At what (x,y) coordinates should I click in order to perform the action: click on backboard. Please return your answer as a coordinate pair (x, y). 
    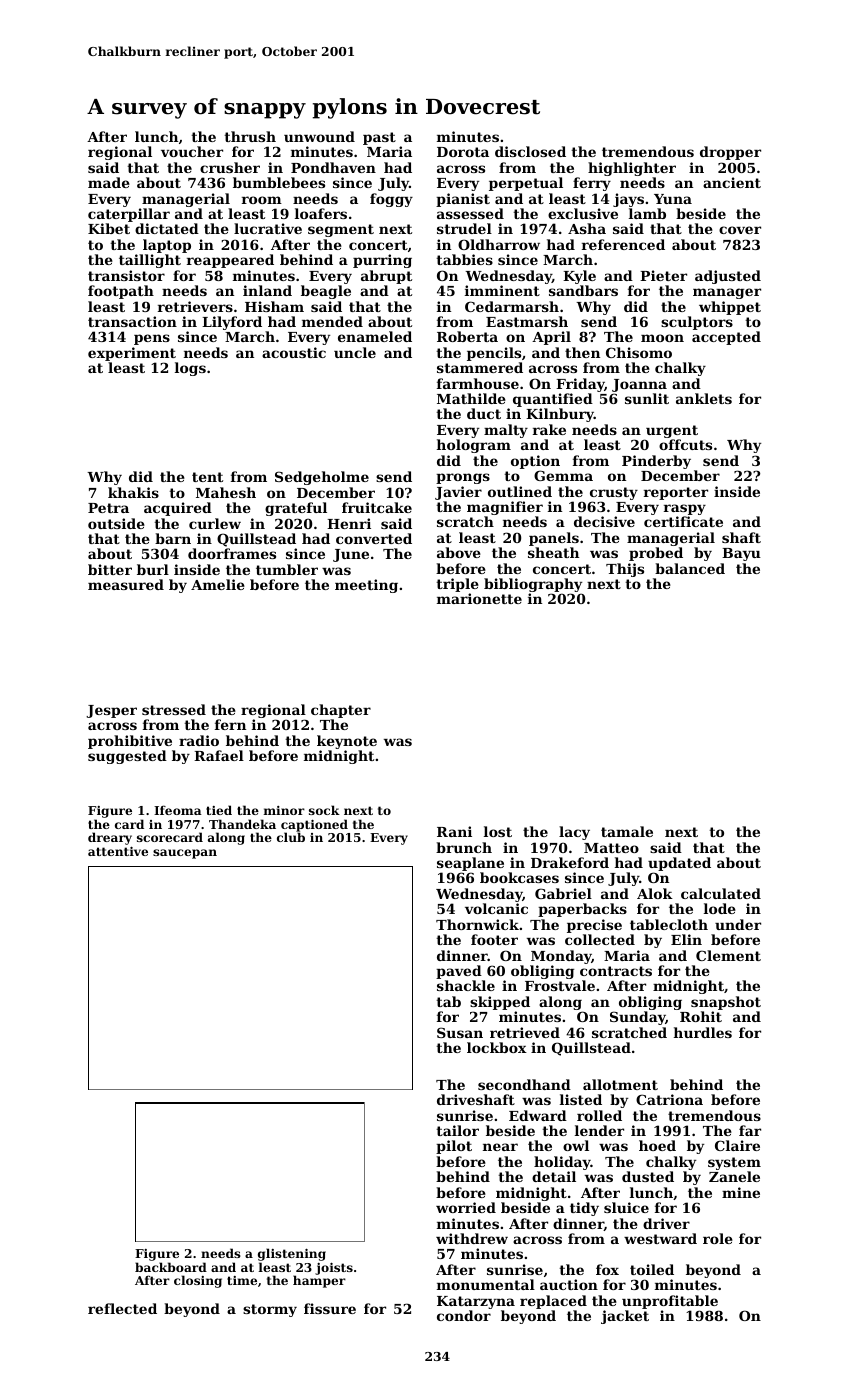
    Looking at the image, I should click on (171, 1267).
